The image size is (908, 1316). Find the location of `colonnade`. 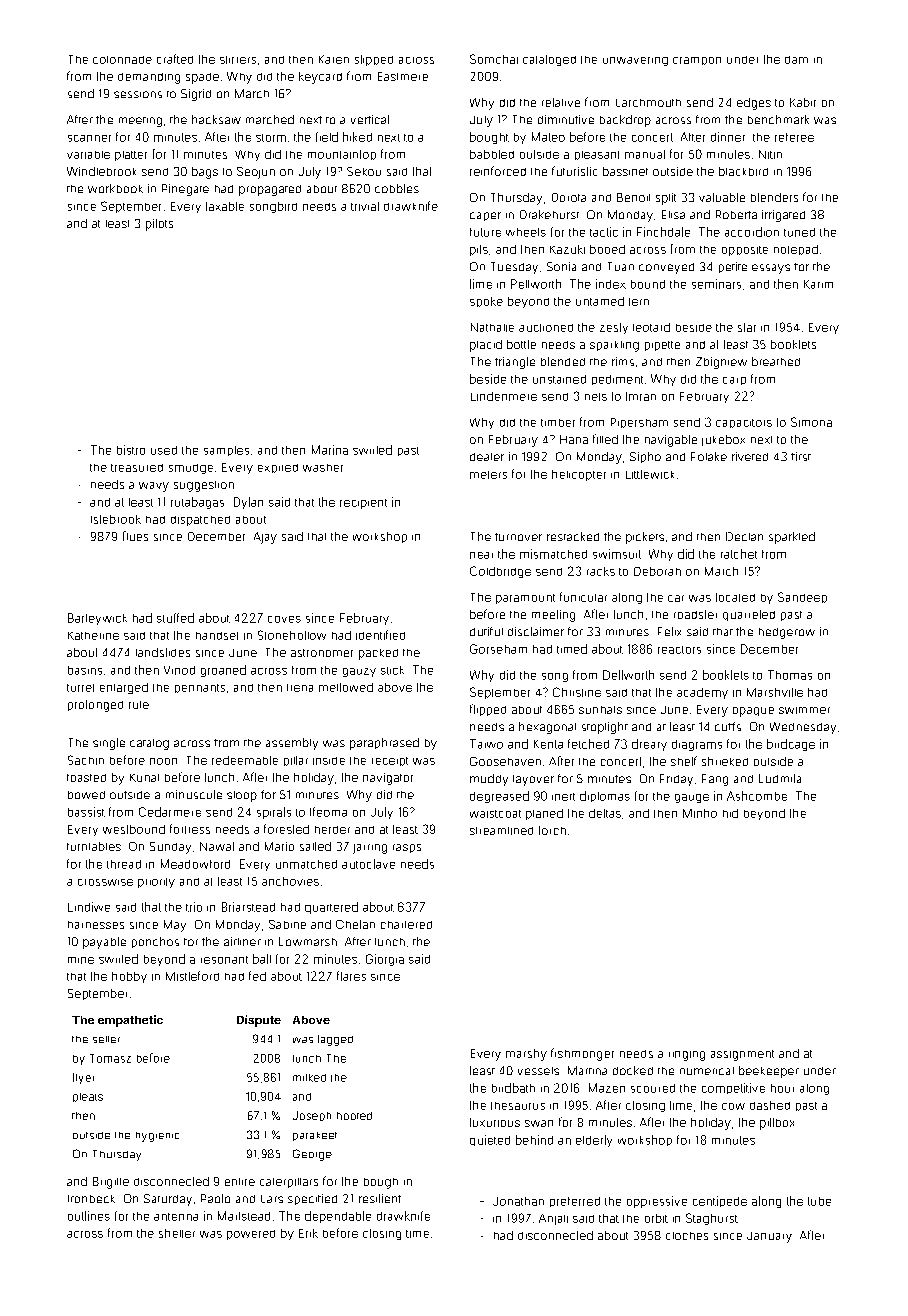

colonnade is located at coordinates (122, 60).
